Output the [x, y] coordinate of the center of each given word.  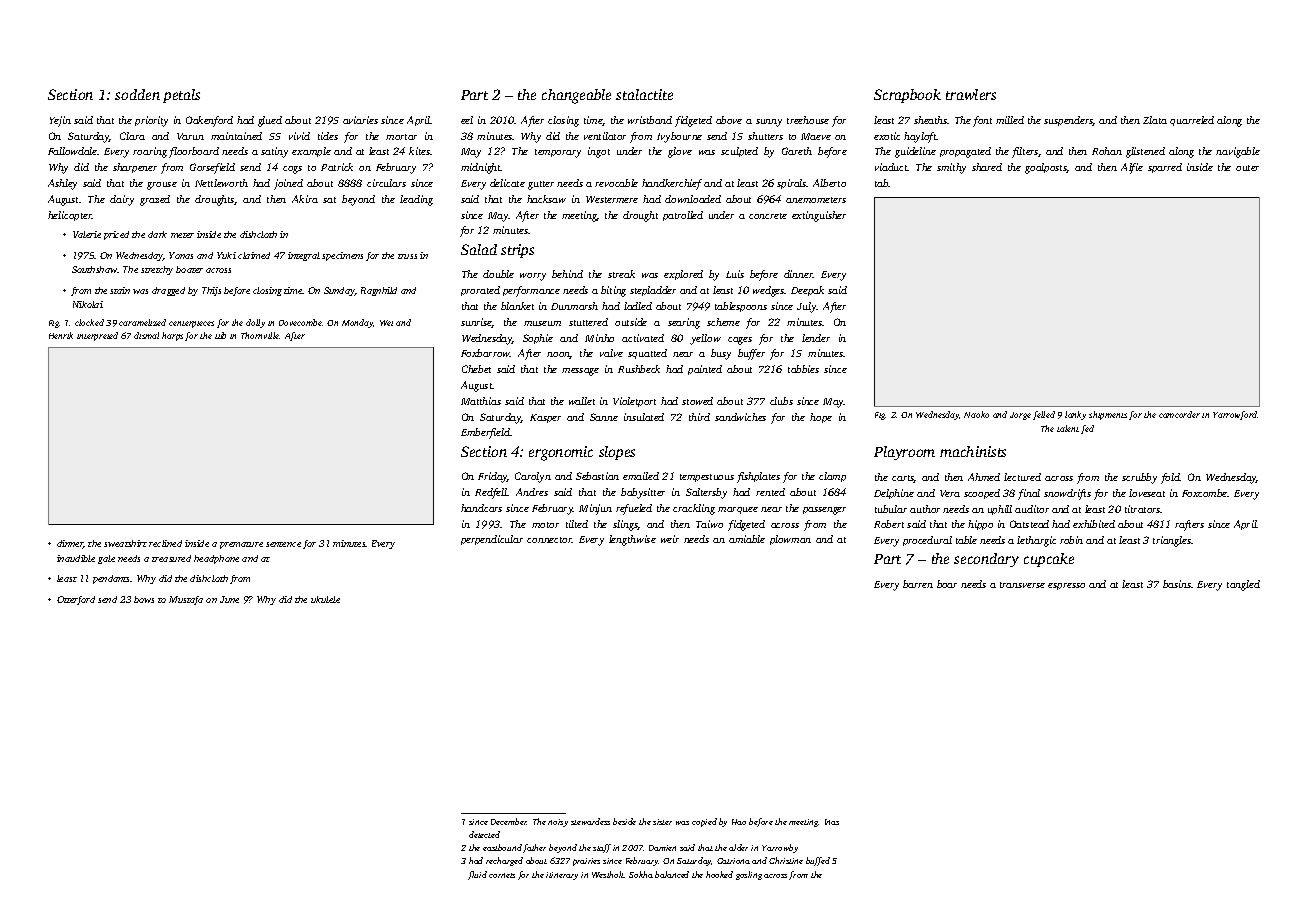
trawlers [971, 94]
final [1029, 494]
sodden [137, 94]
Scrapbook [907, 96]
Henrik [61, 335]
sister [662, 822]
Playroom [904, 453]
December [509, 821]
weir [670, 539]
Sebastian [597, 476]
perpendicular [492, 540]
